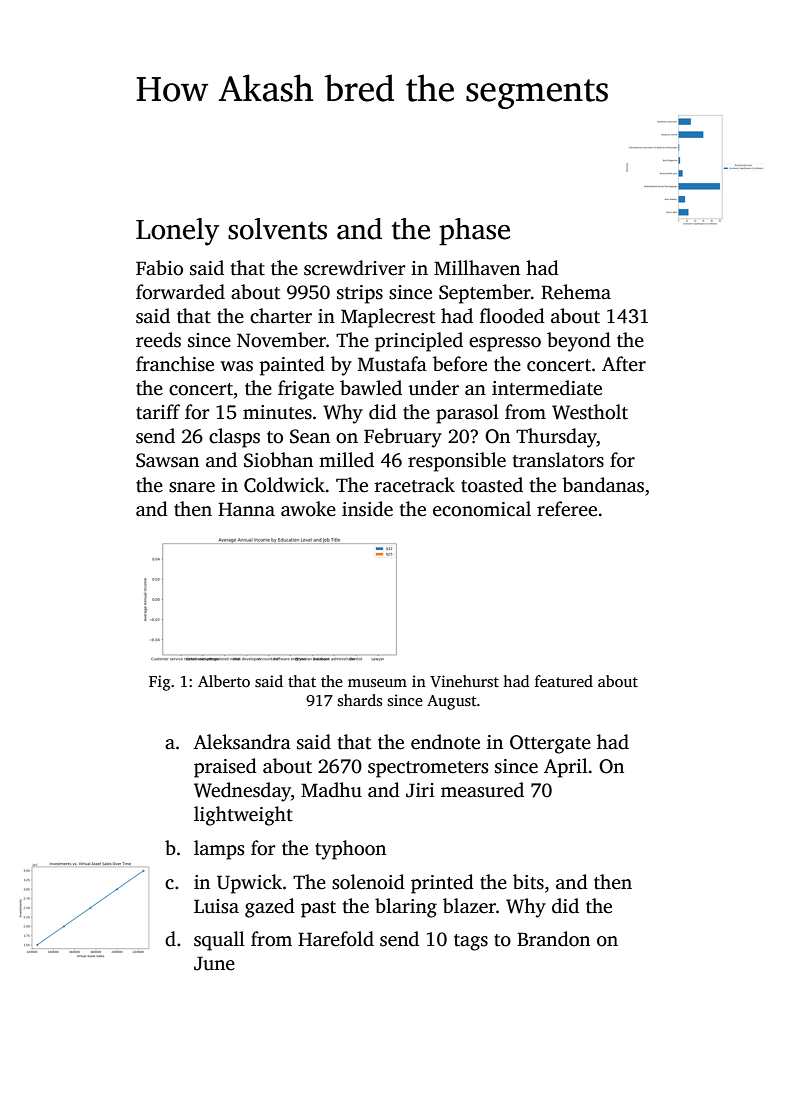 The height and width of the screenshot is (1117, 787). What do you see at coordinates (528, 882) in the screenshot?
I see `bits` at bounding box center [528, 882].
